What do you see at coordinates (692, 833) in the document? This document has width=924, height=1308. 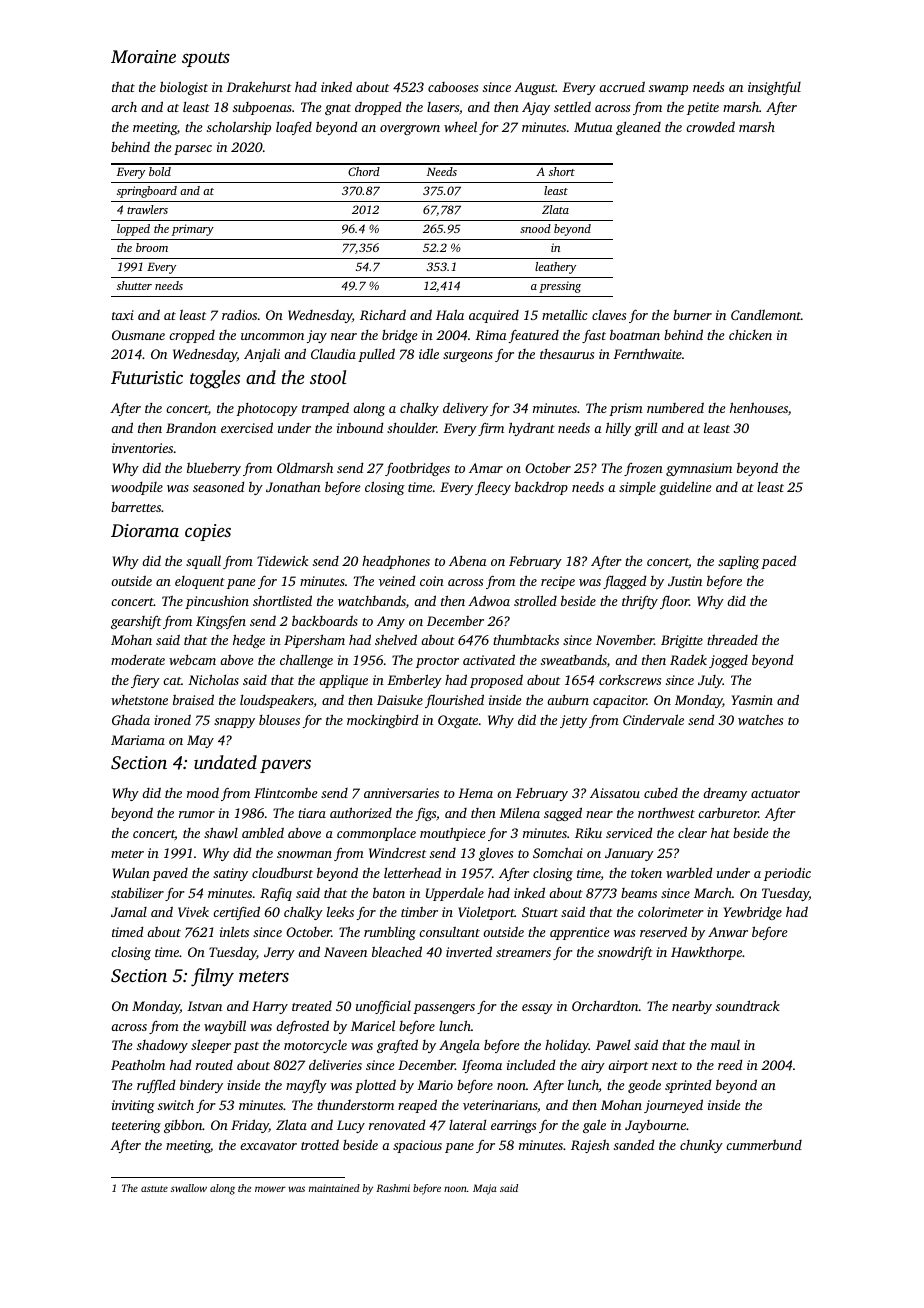 I see `clear` at bounding box center [692, 833].
